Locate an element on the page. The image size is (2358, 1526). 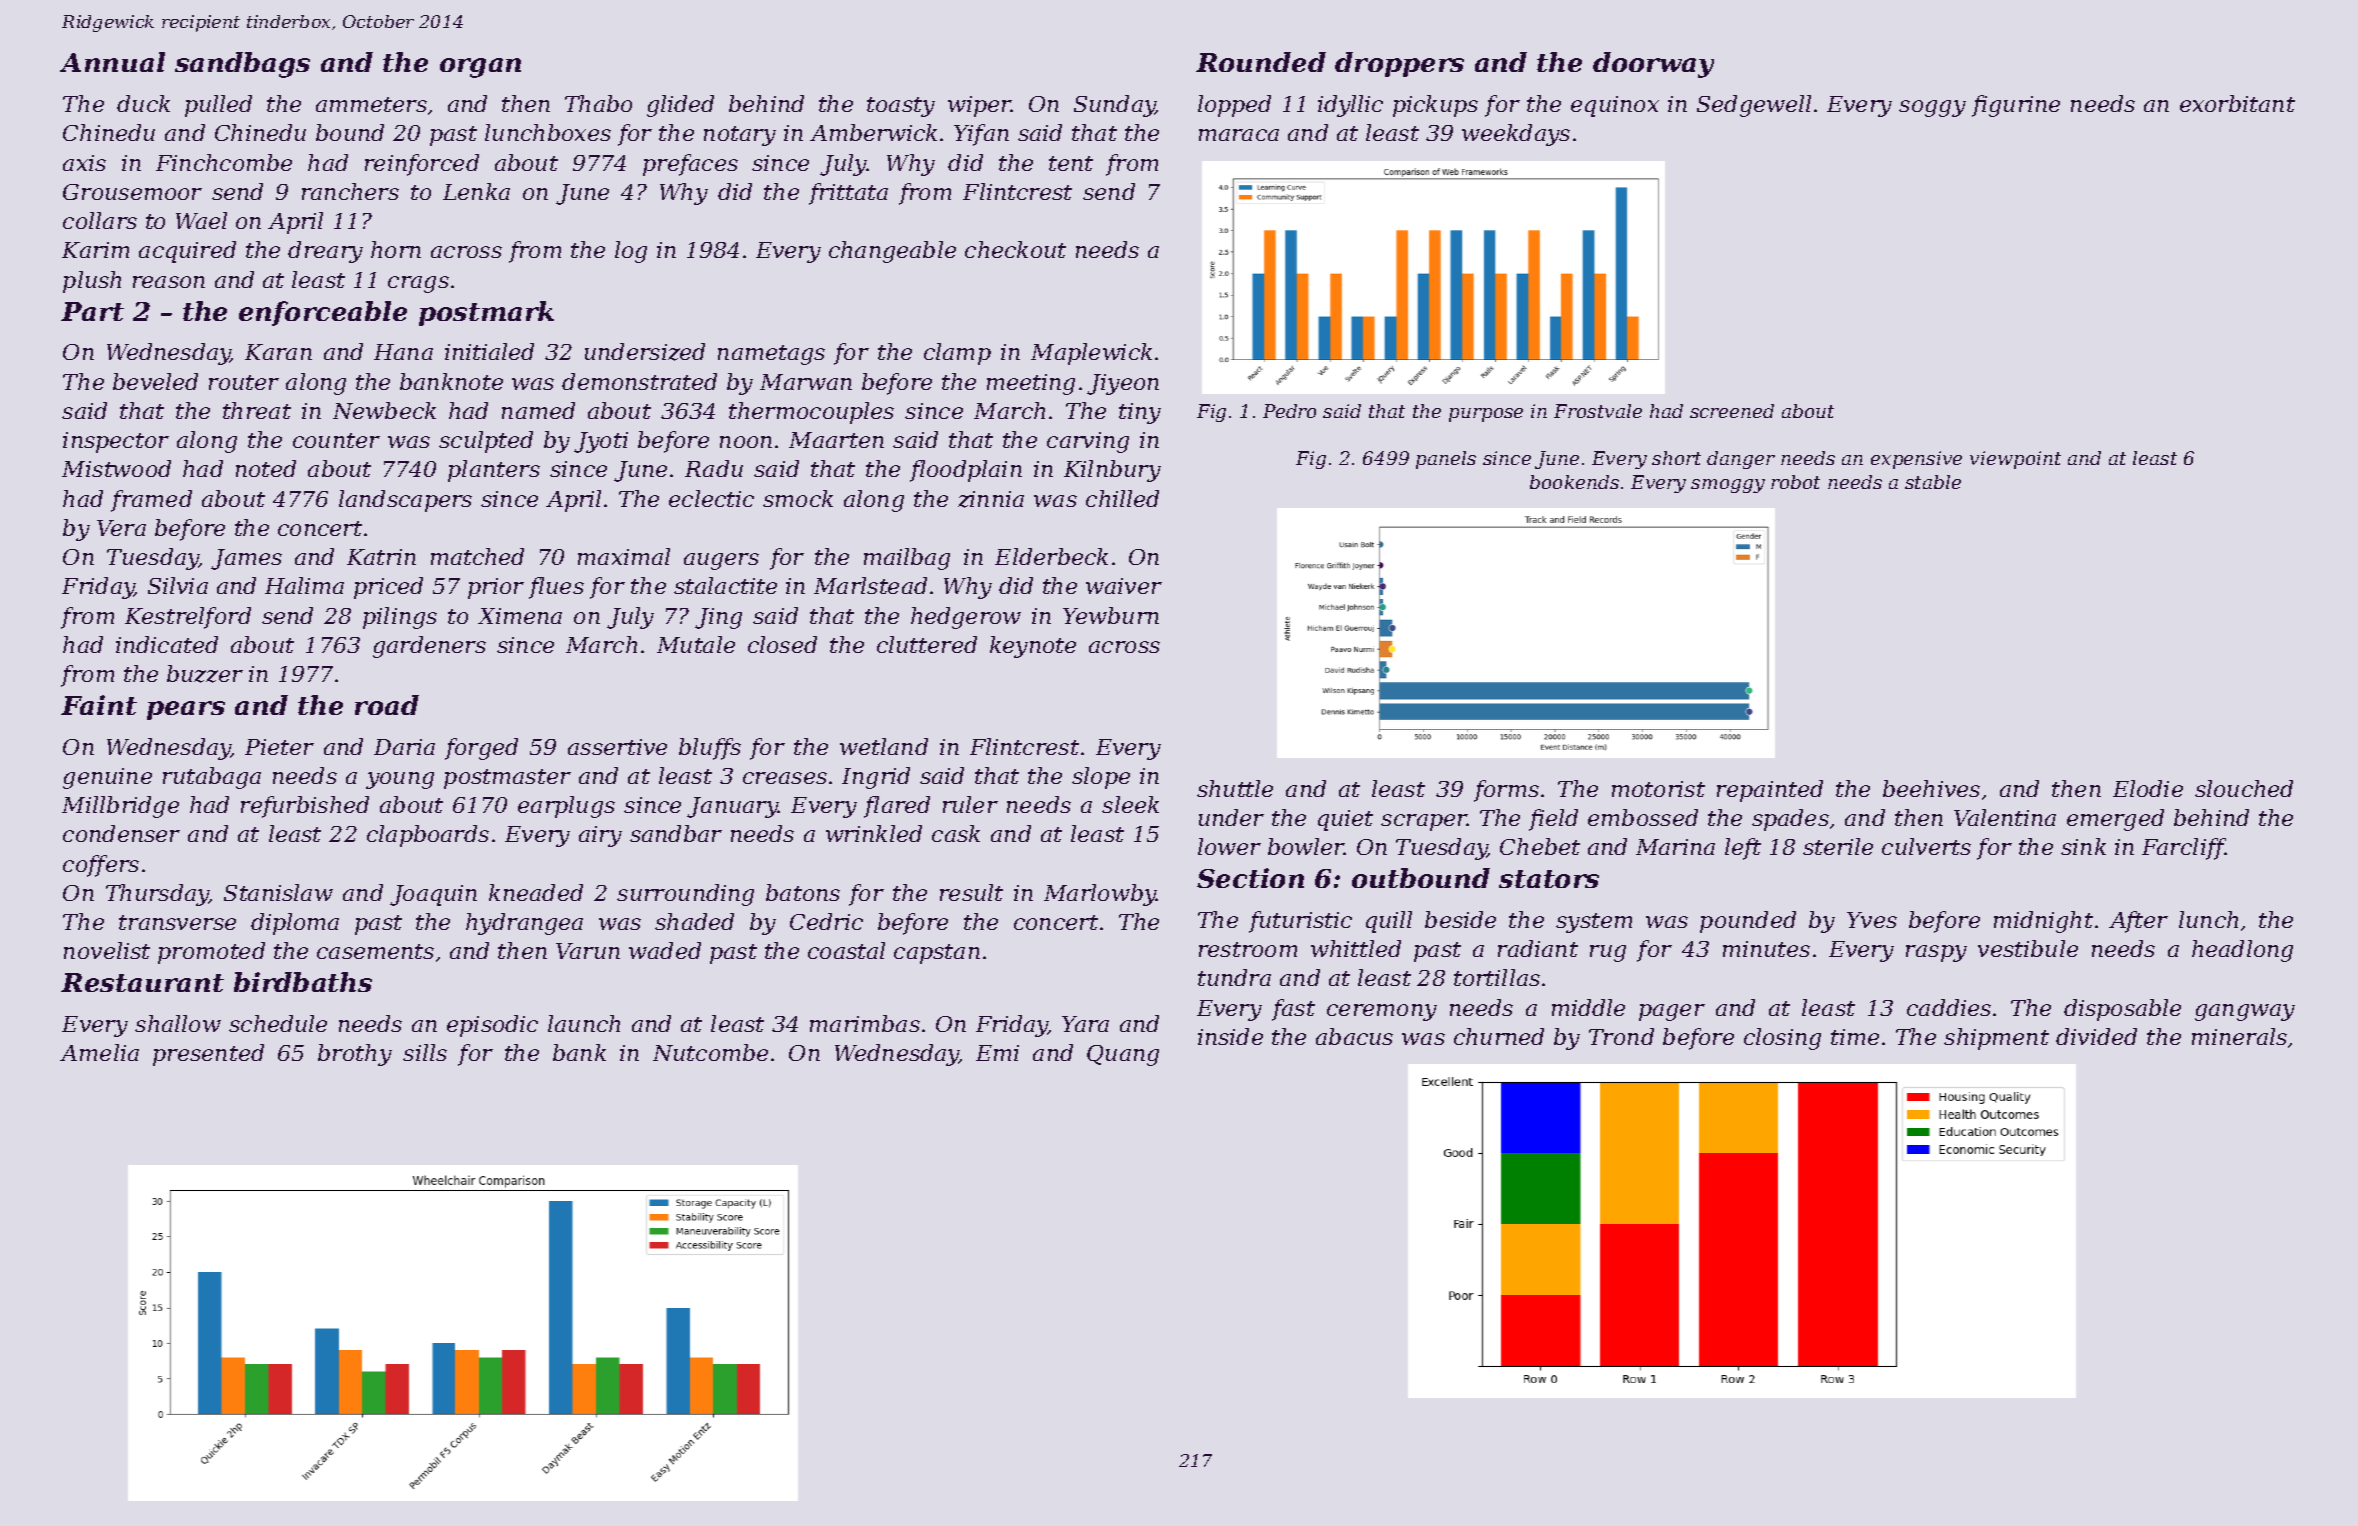
Chebet is located at coordinates (1540, 846).
